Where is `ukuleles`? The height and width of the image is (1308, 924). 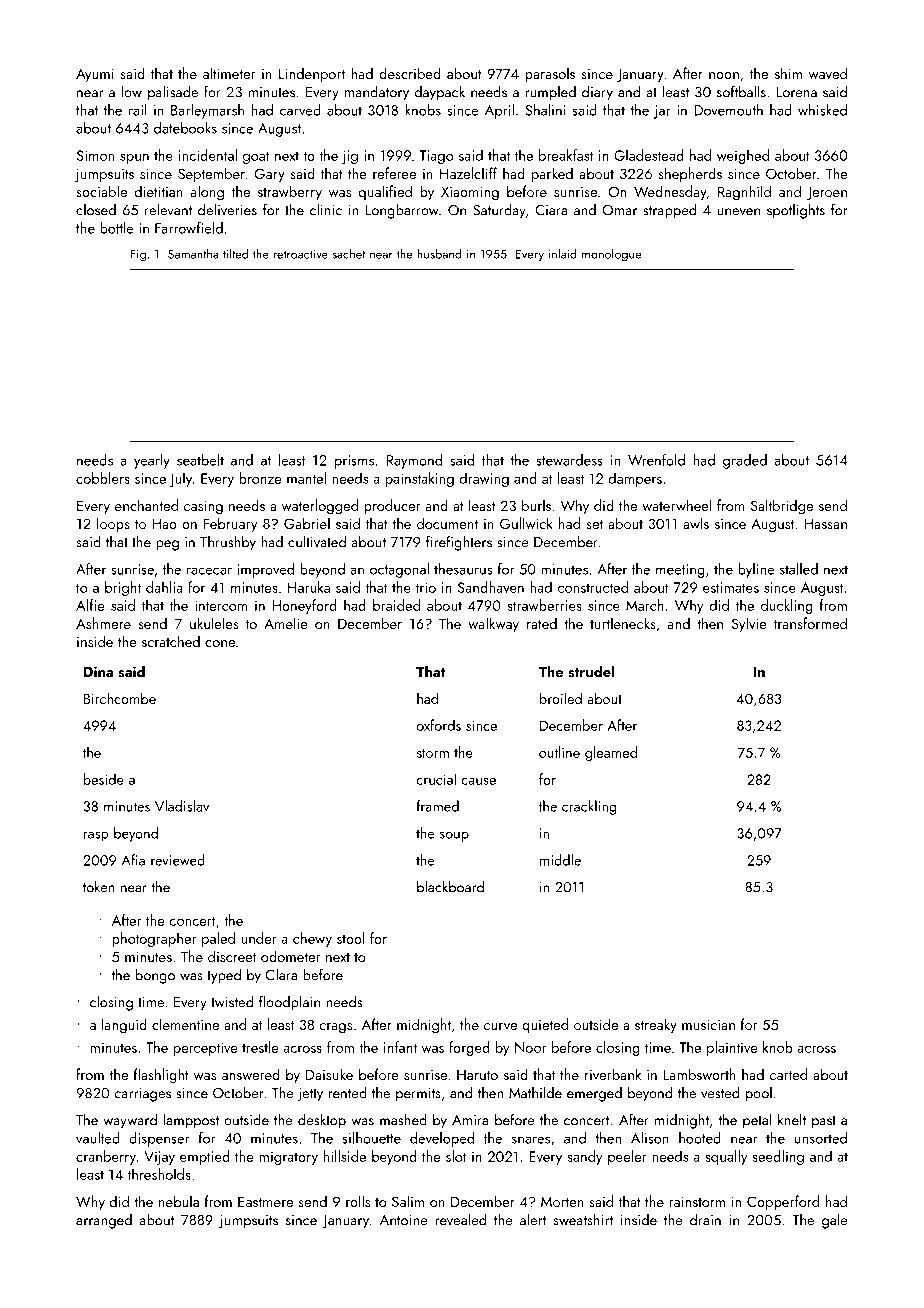 ukuleles is located at coordinates (214, 623).
